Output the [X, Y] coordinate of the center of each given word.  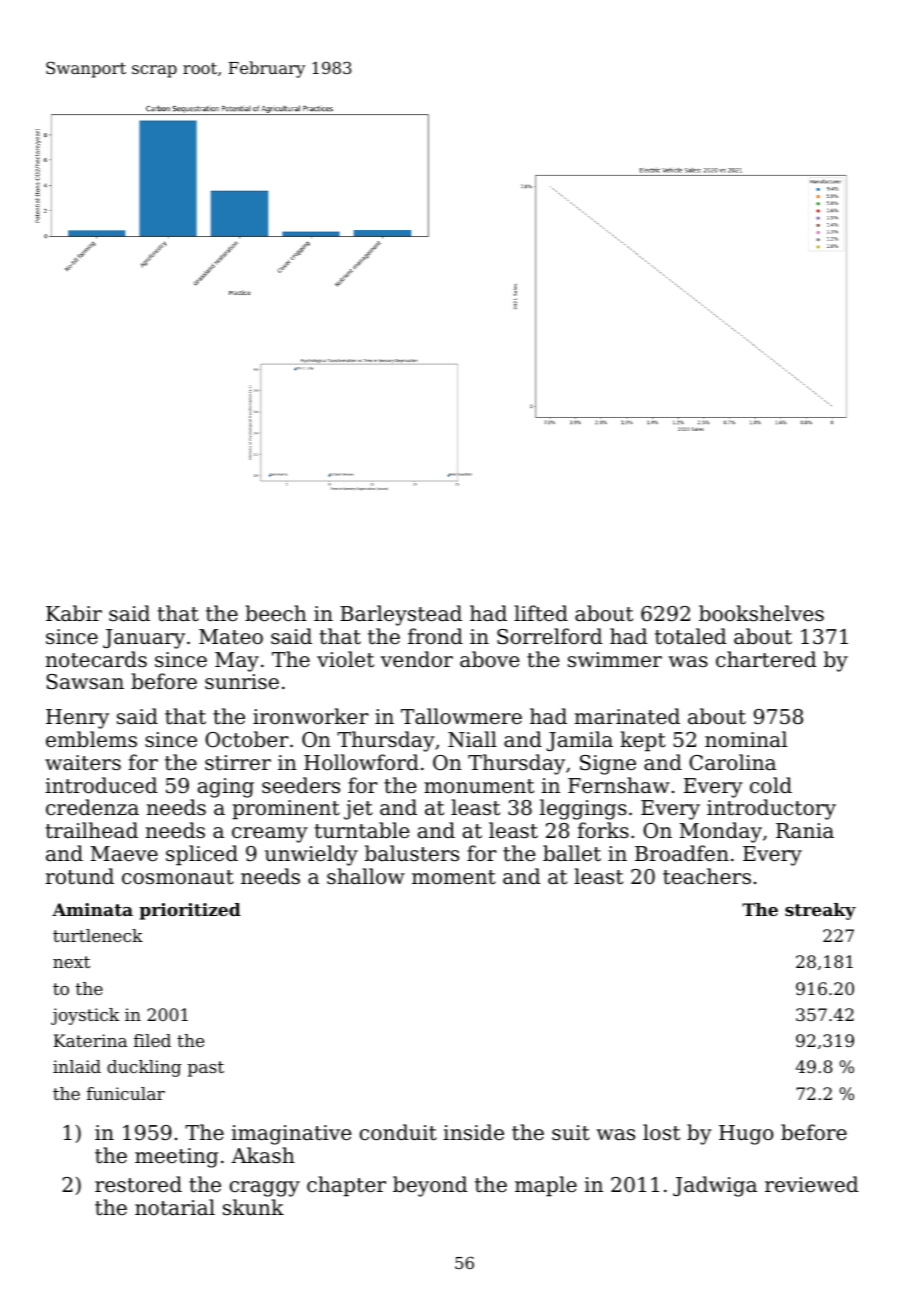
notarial [175, 1207]
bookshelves [761, 613]
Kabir [74, 613]
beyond [430, 1186]
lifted [541, 613]
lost [661, 1132]
